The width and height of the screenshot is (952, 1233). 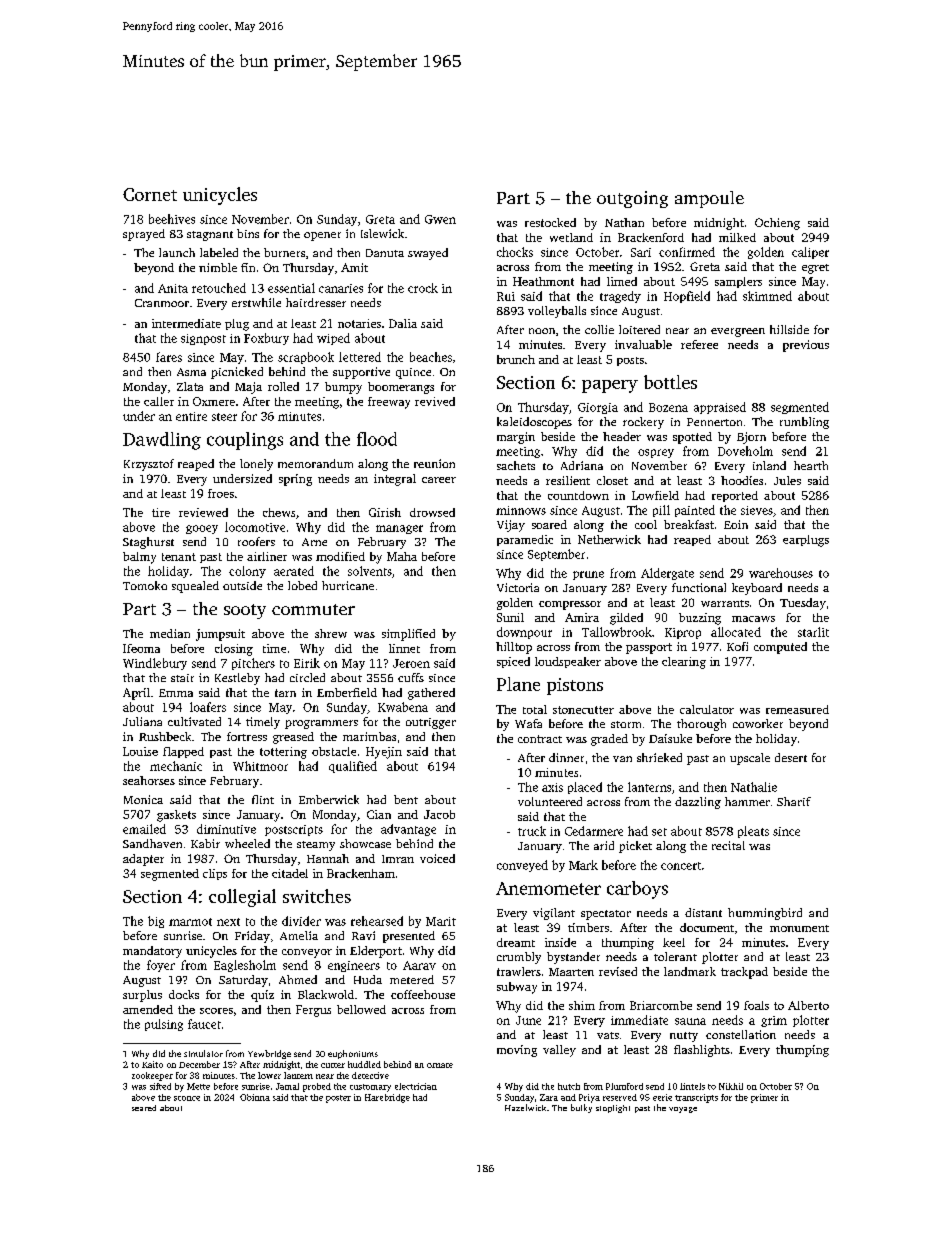 What do you see at coordinates (298, 979) in the screenshot?
I see `Ahmed` at bounding box center [298, 979].
